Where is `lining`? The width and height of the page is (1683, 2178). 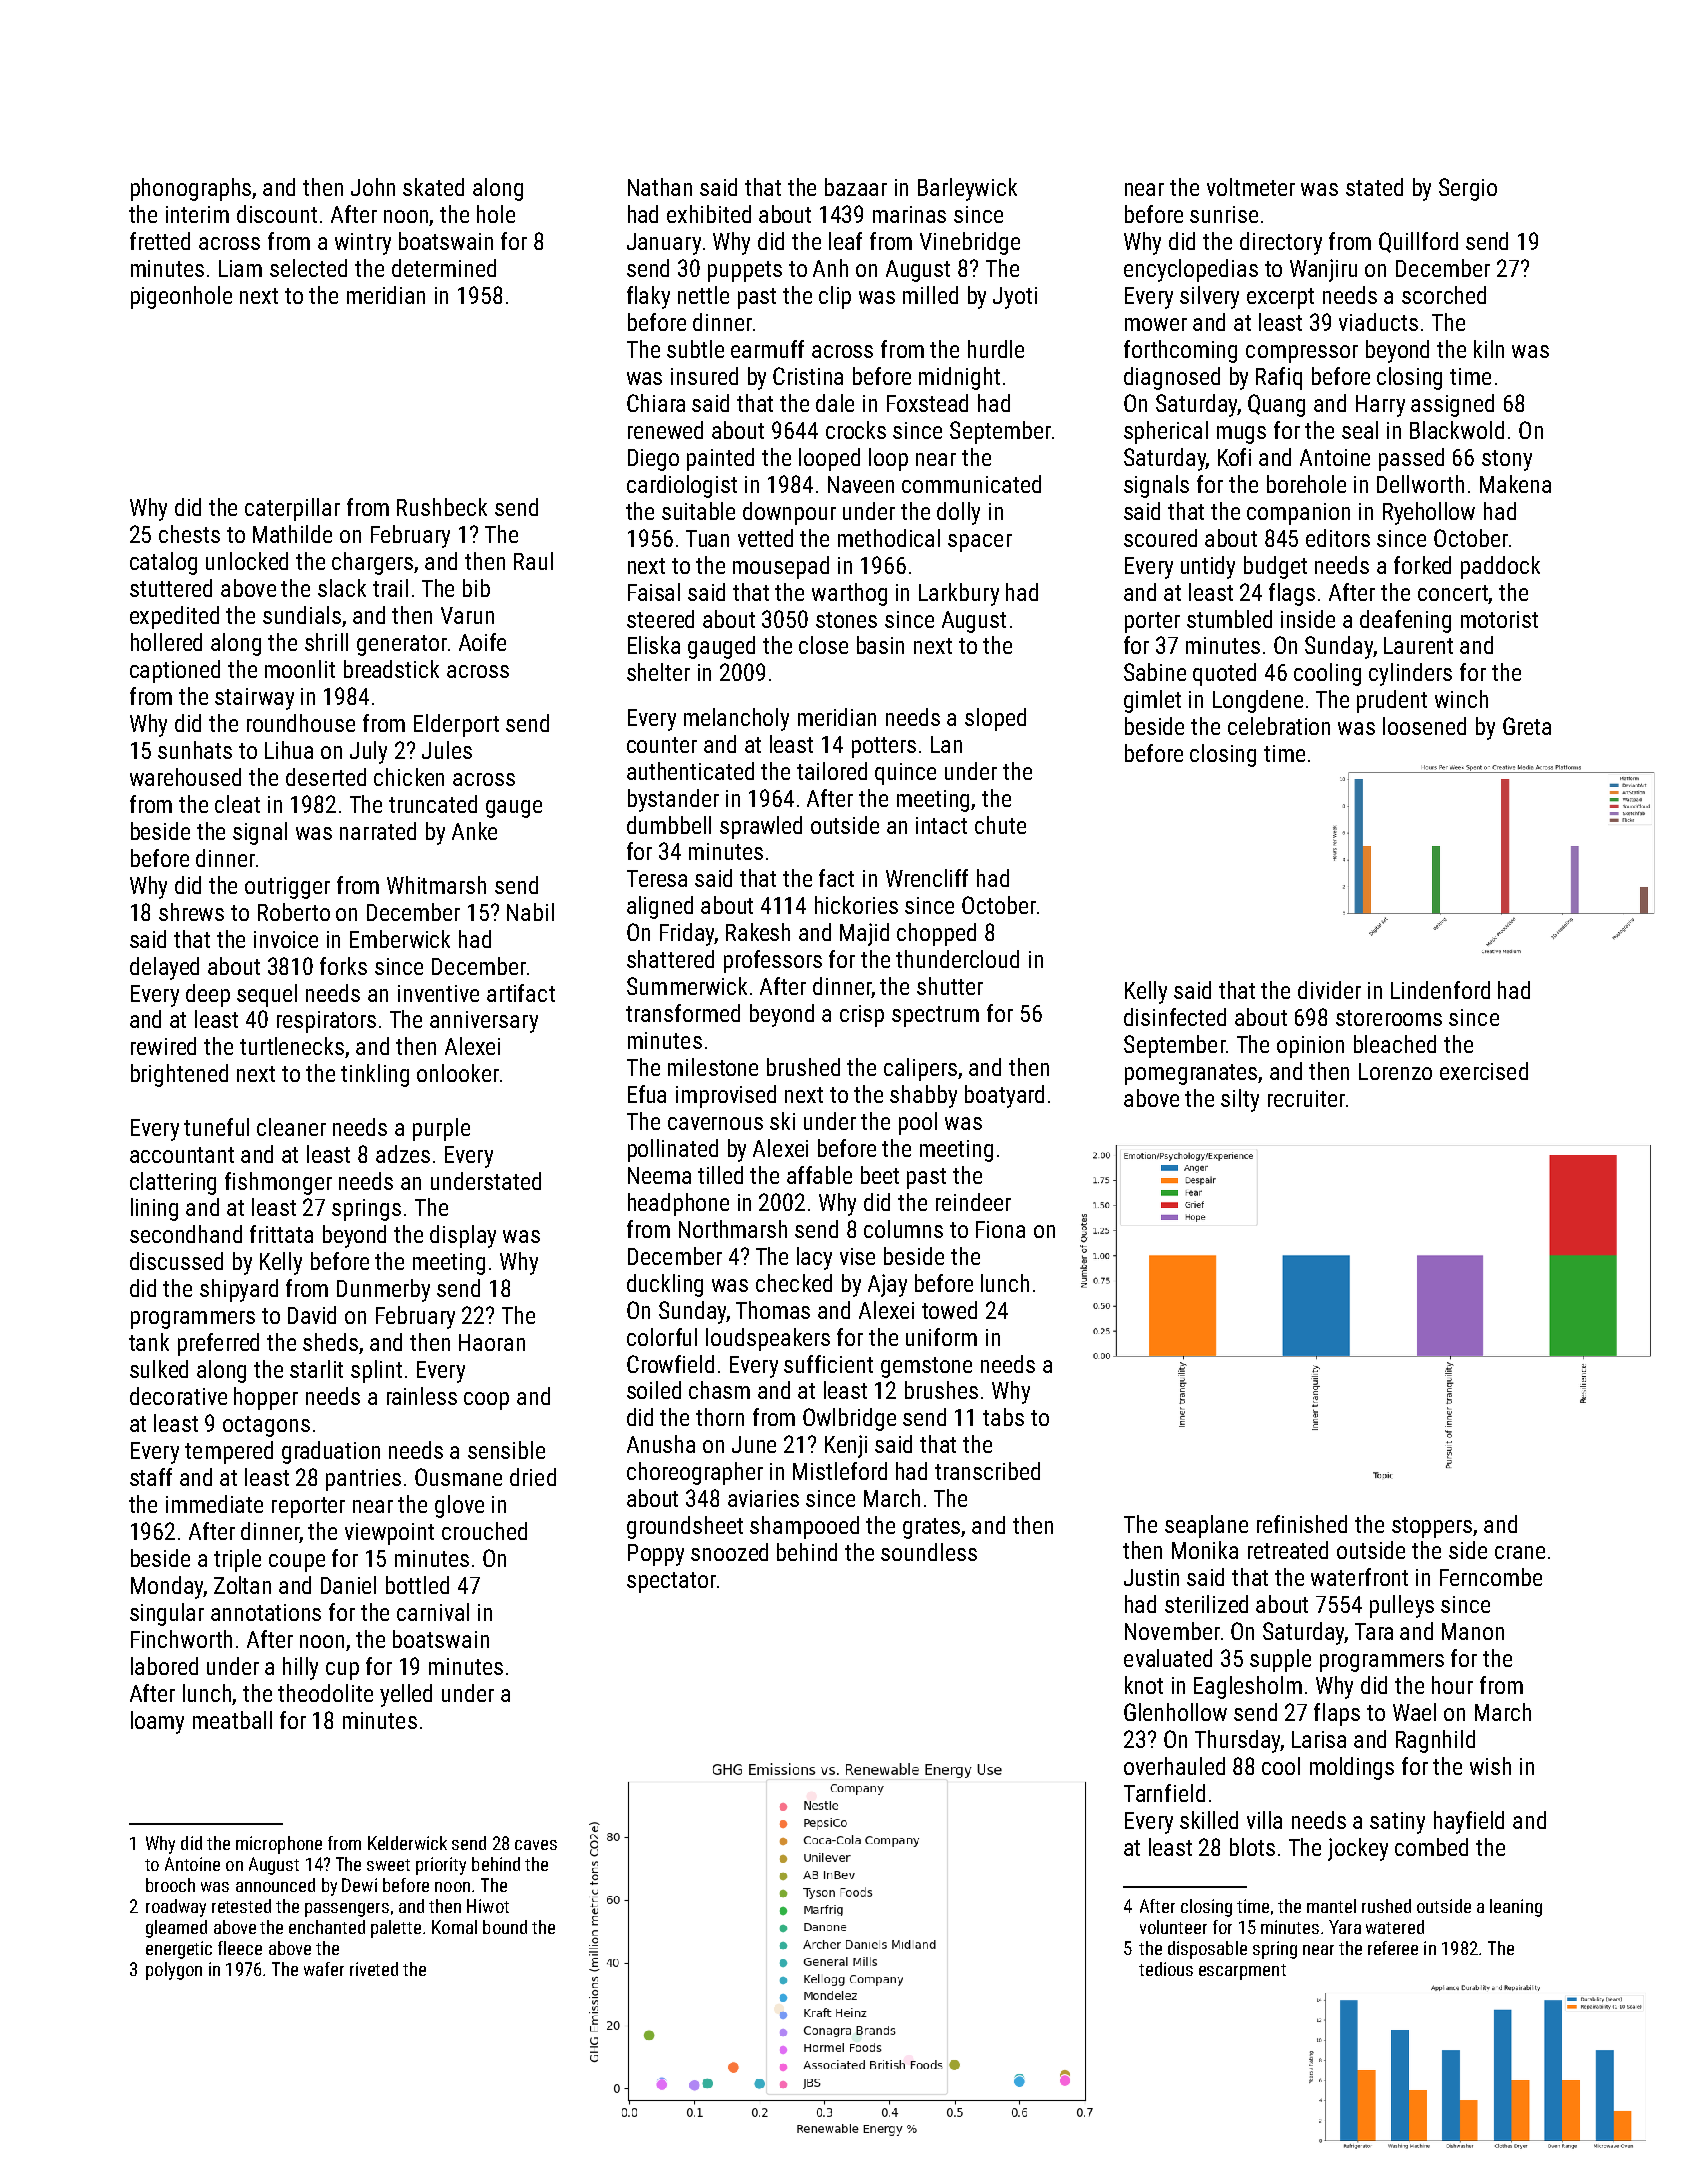 lining is located at coordinates (154, 1209).
